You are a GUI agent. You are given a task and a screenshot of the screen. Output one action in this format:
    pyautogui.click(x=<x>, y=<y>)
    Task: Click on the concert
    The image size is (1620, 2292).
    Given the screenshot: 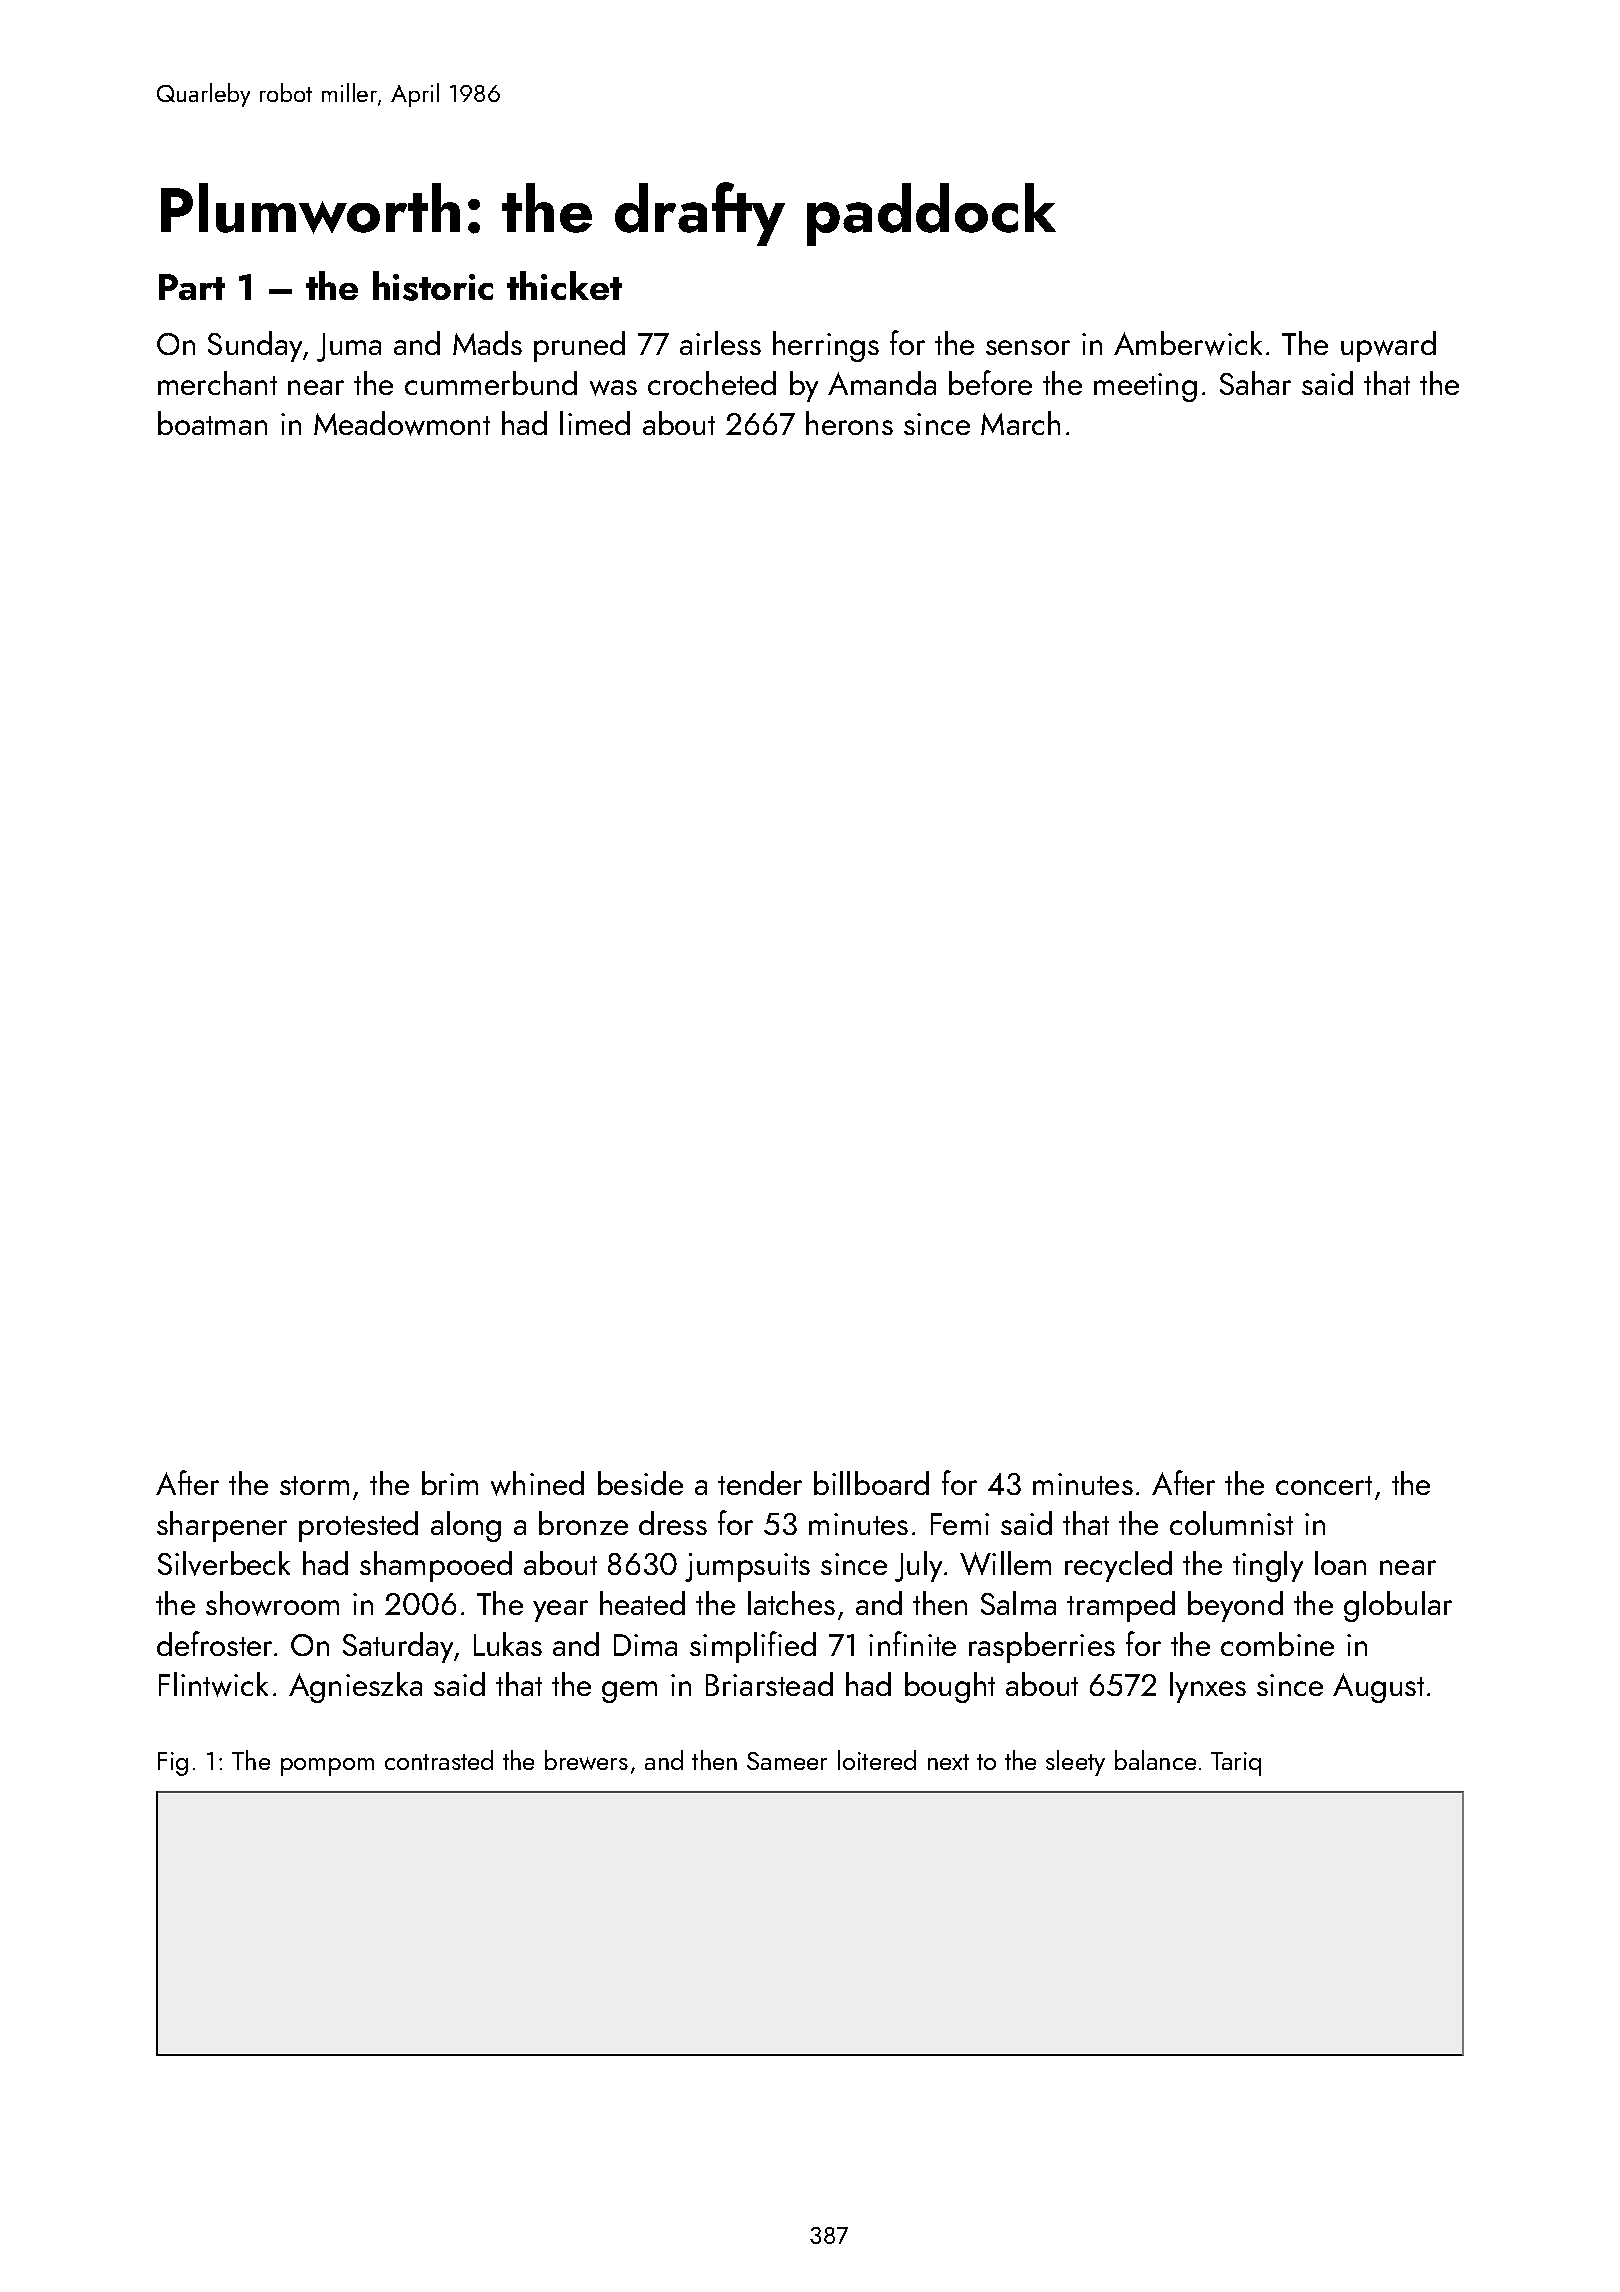 What is the action you would take?
    pyautogui.click(x=1324, y=1485)
